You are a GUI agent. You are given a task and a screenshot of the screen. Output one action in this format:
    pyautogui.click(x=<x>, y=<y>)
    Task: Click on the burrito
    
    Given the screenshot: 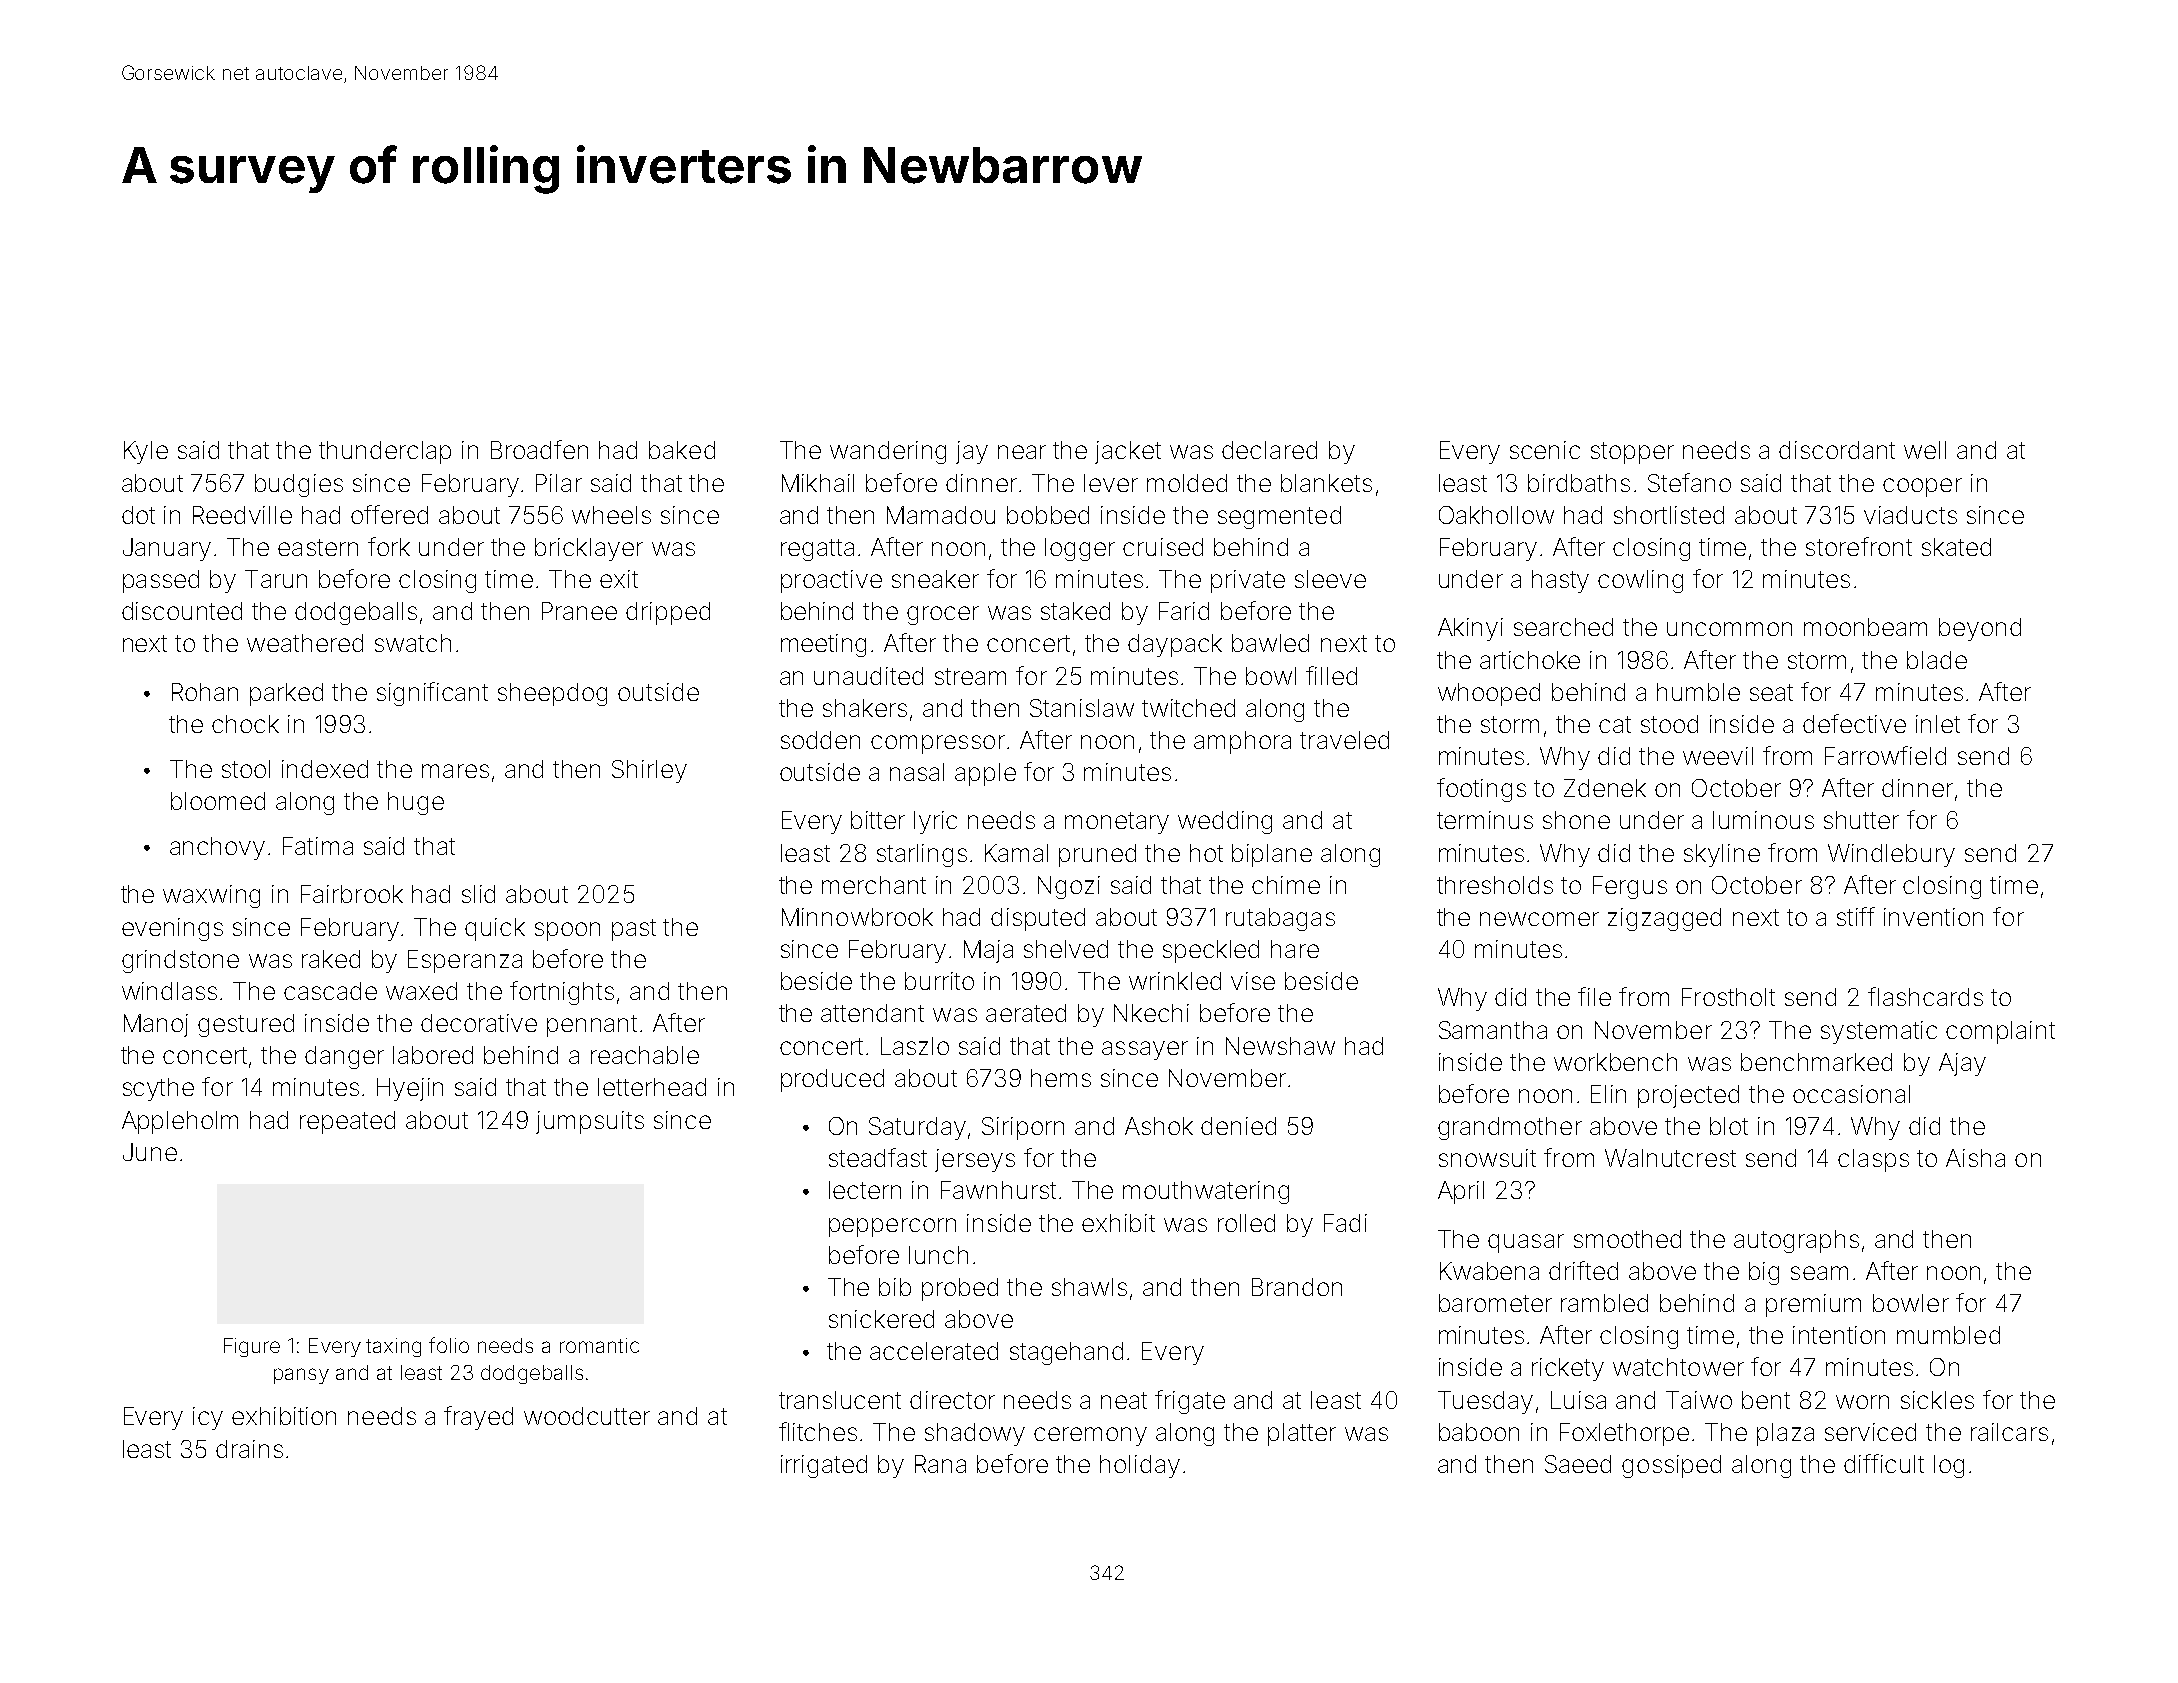 What is the action you would take?
    pyautogui.click(x=939, y=981)
